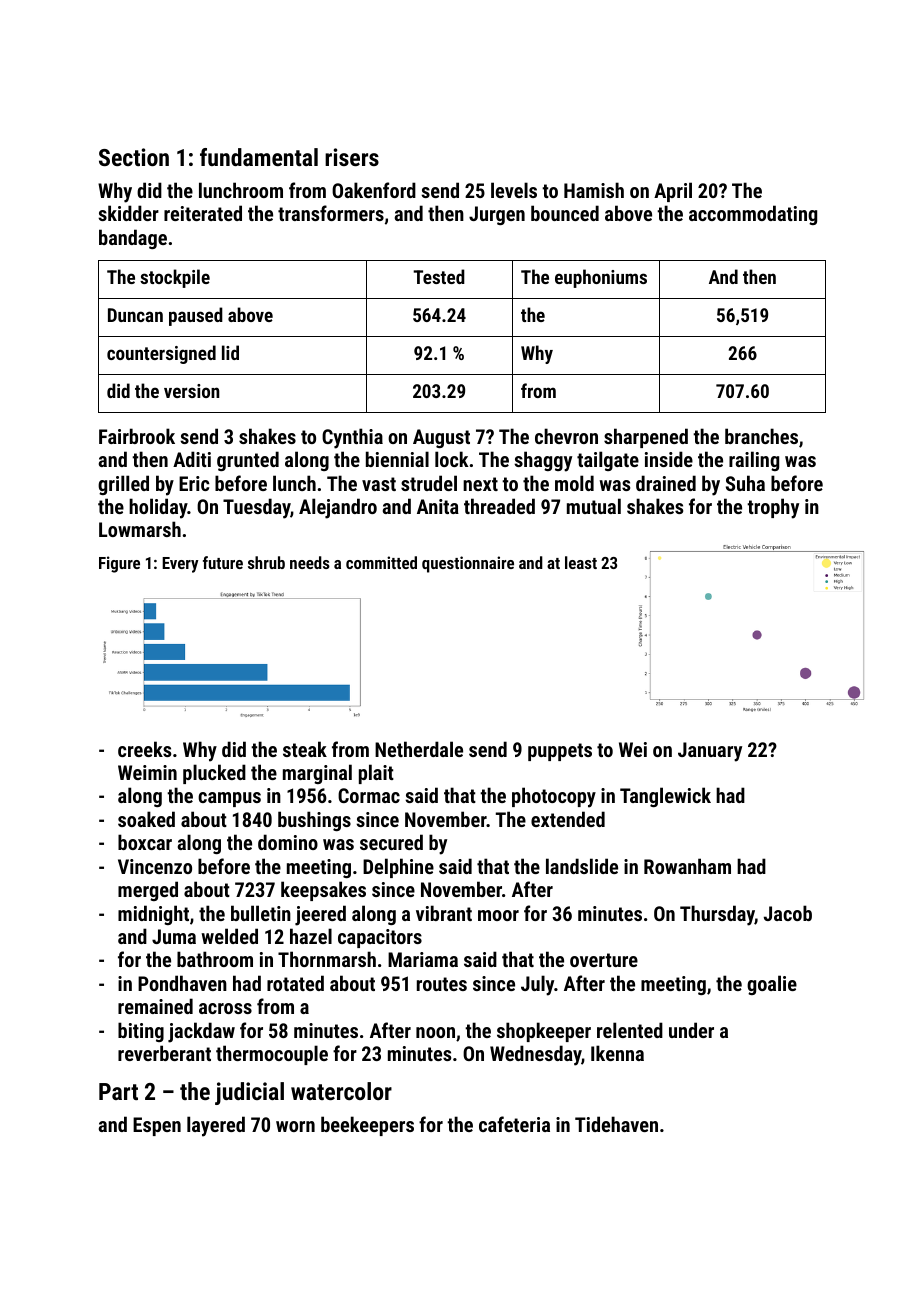 This screenshot has width=924, height=1311. What do you see at coordinates (203, 213) in the screenshot?
I see `reiterated` at bounding box center [203, 213].
